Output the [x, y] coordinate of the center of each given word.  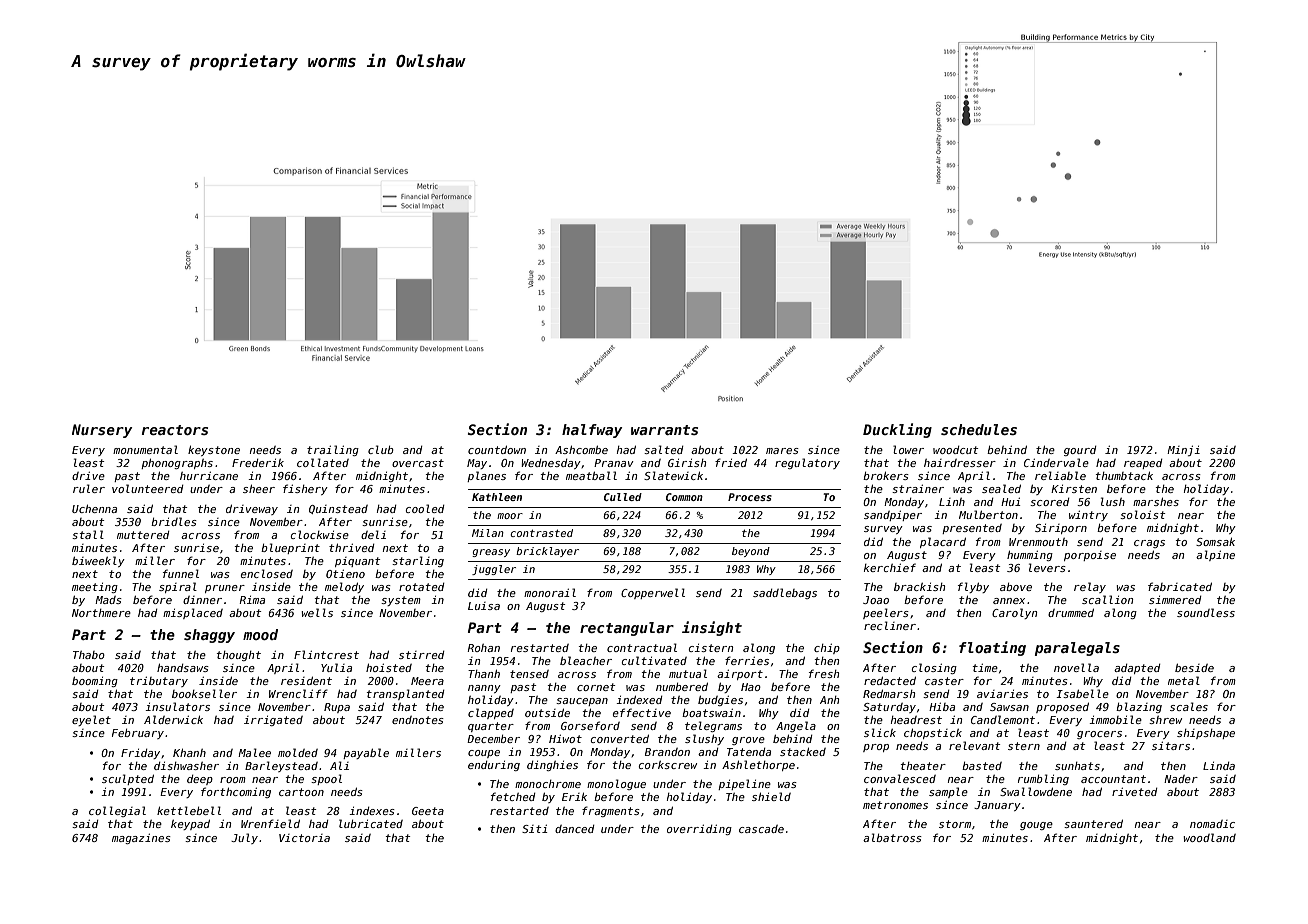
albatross [892, 837]
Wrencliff [298, 693]
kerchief [890, 567]
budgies [720, 700]
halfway [592, 431]
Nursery [102, 431]
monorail [550, 592]
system [401, 601]
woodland [1210, 837]
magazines [141, 839]
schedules [979, 429]
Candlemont [1003, 719]
